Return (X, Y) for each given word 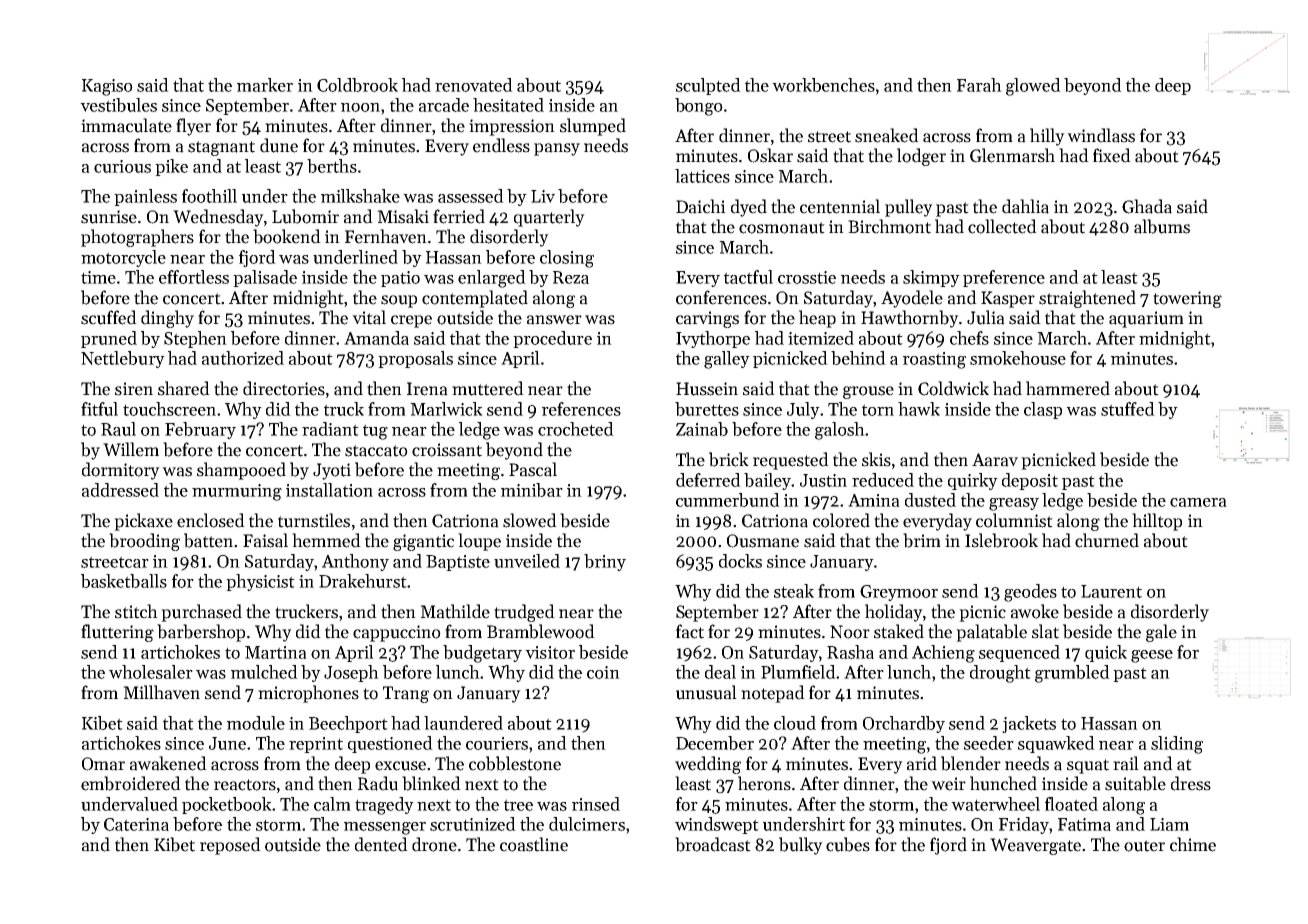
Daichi (701, 206)
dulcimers (587, 824)
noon (360, 107)
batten (208, 540)
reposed (230, 846)
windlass (1101, 135)
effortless (194, 277)
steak (794, 591)
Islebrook (1001, 540)
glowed (1033, 87)
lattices (702, 176)
